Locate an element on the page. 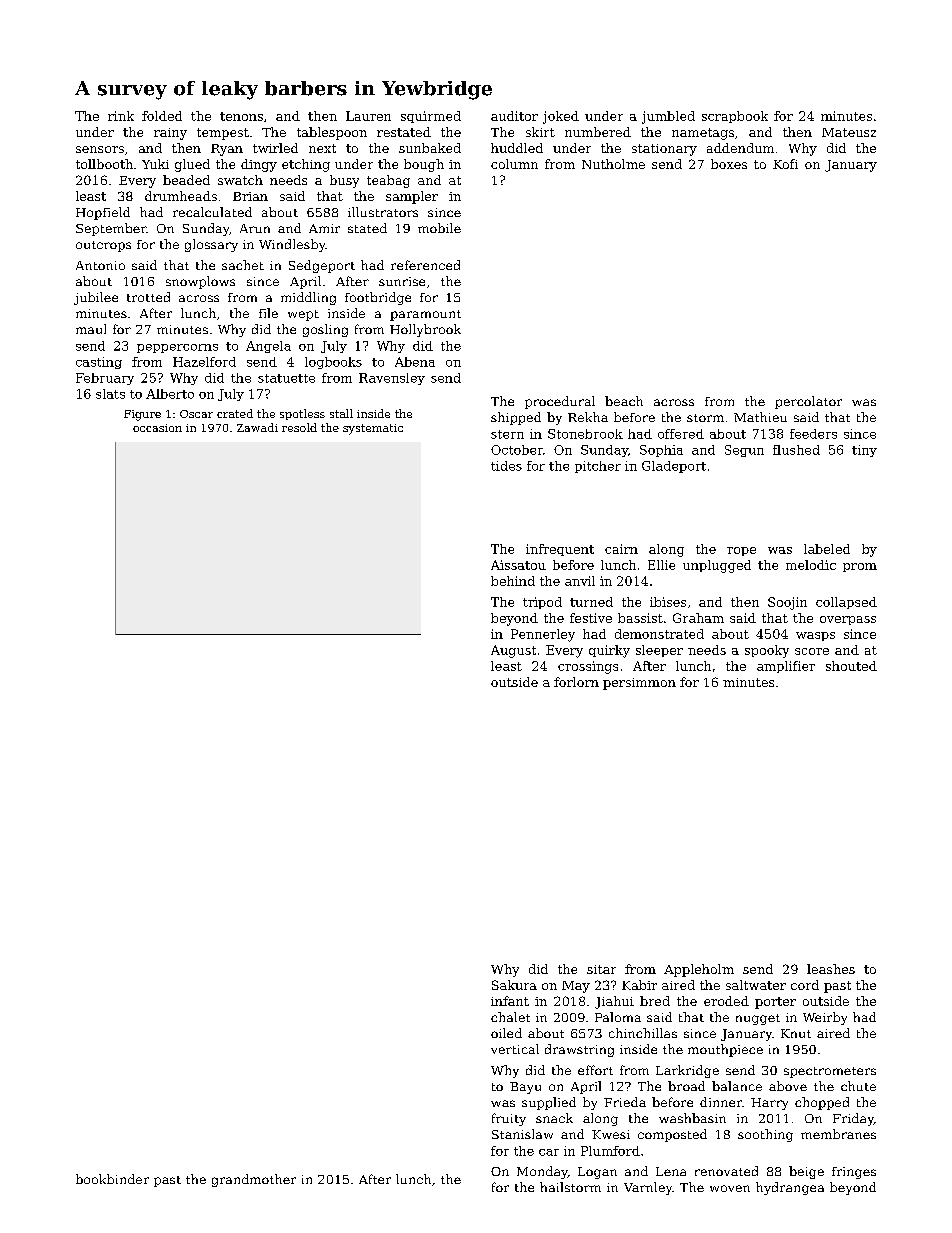 This image has width=952, height=1233. infrequent is located at coordinates (560, 550).
